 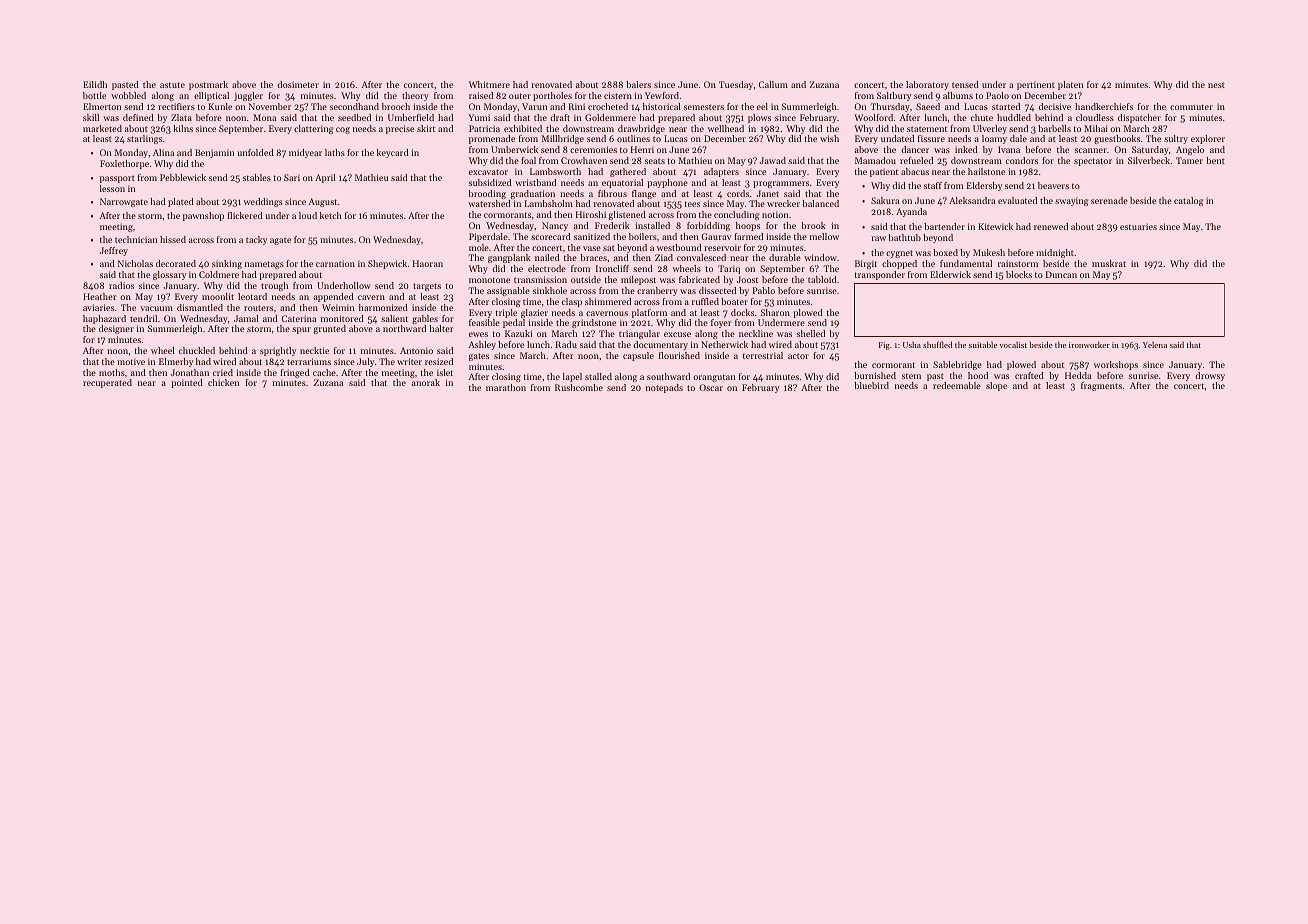 What do you see at coordinates (1022, 160) in the page?
I see `condors` at bounding box center [1022, 160].
